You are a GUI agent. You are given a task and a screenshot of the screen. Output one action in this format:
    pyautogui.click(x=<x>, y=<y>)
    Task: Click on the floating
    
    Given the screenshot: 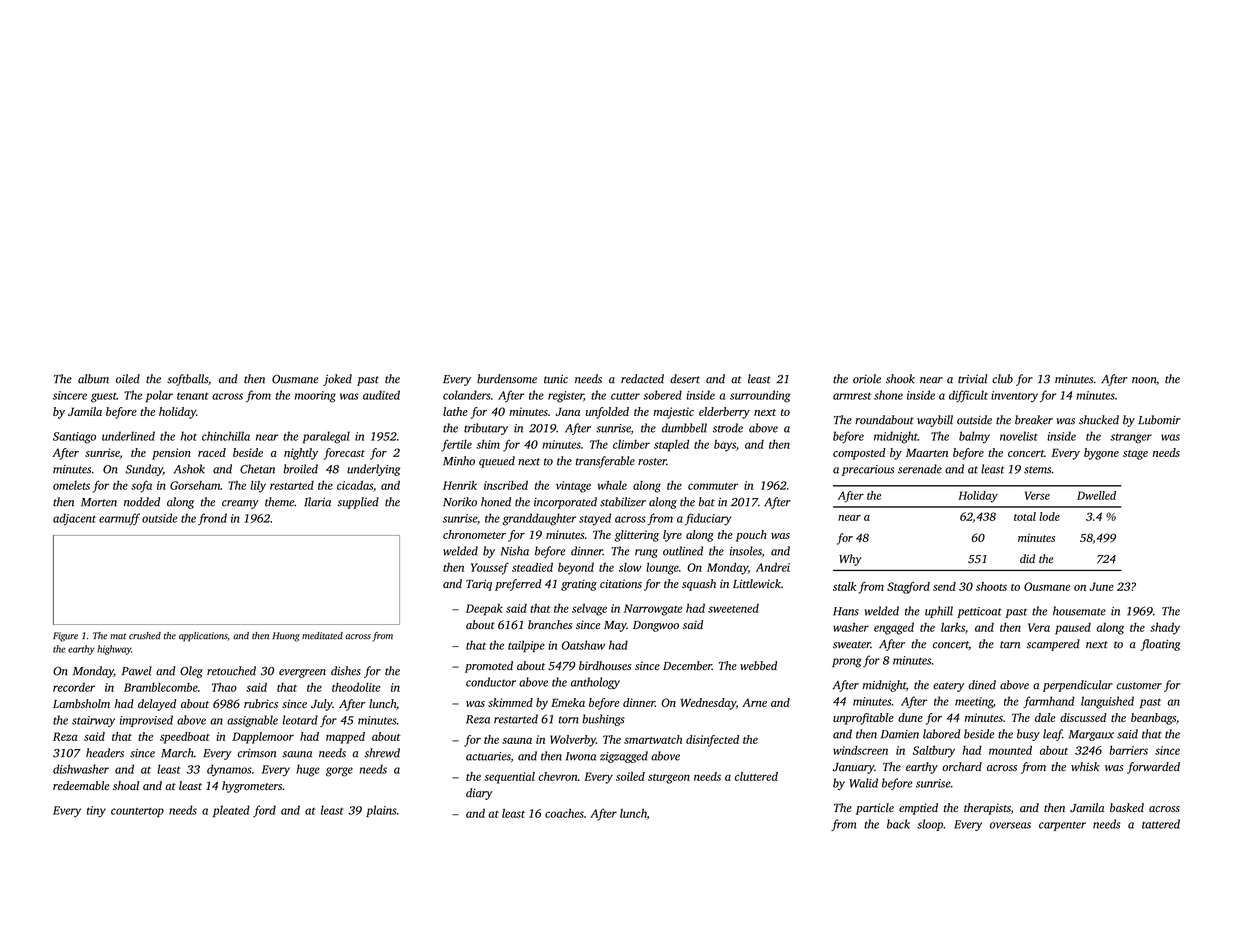 What is the action you would take?
    pyautogui.click(x=1160, y=645)
